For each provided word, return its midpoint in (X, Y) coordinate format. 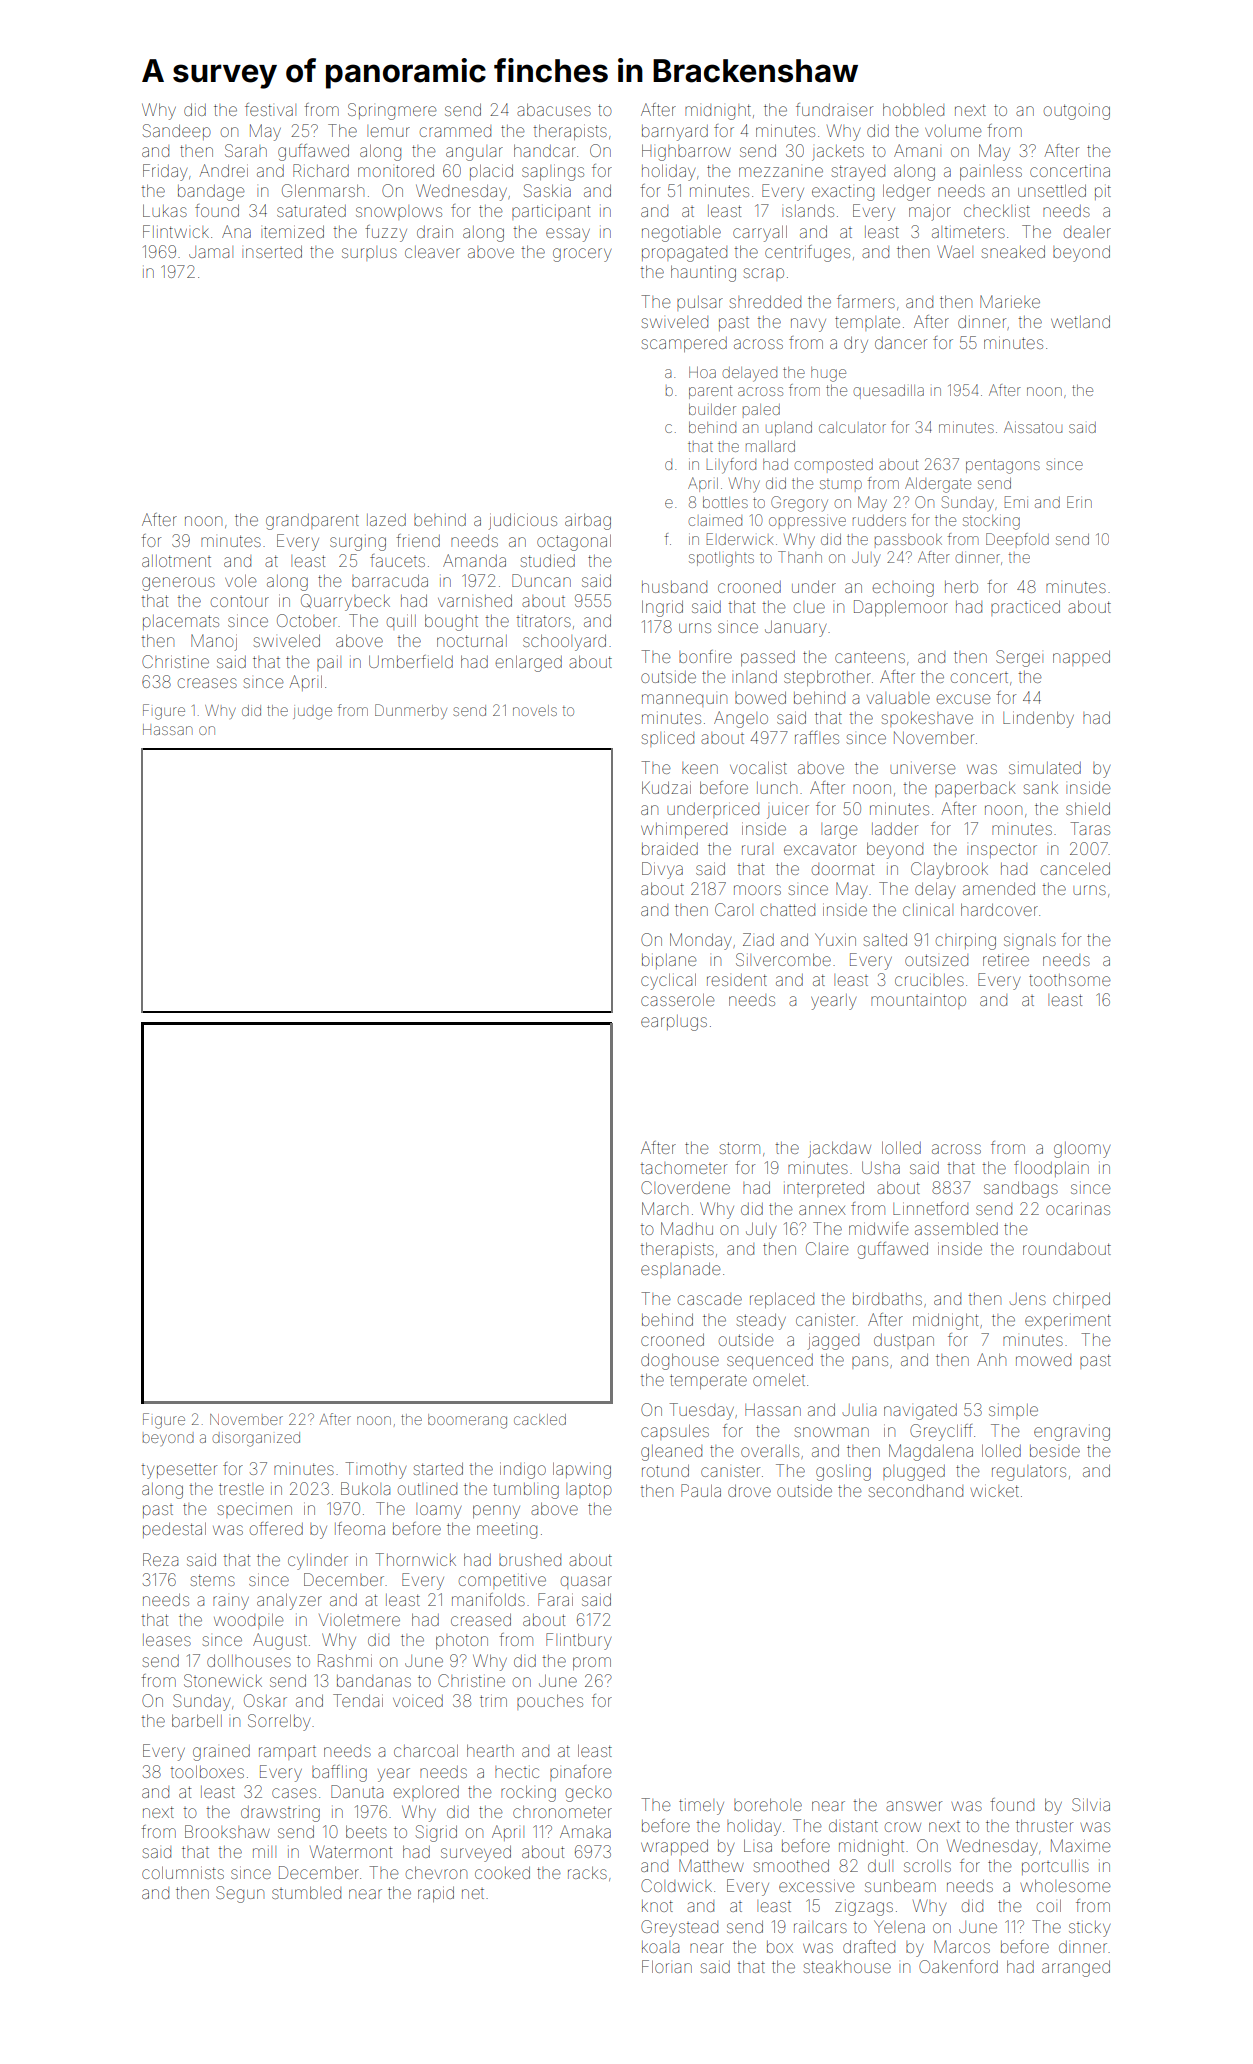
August (280, 1641)
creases (207, 683)
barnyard (675, 133)
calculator (852, 427)
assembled (956, 1229)
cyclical (668, 981)
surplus (369, 253)
